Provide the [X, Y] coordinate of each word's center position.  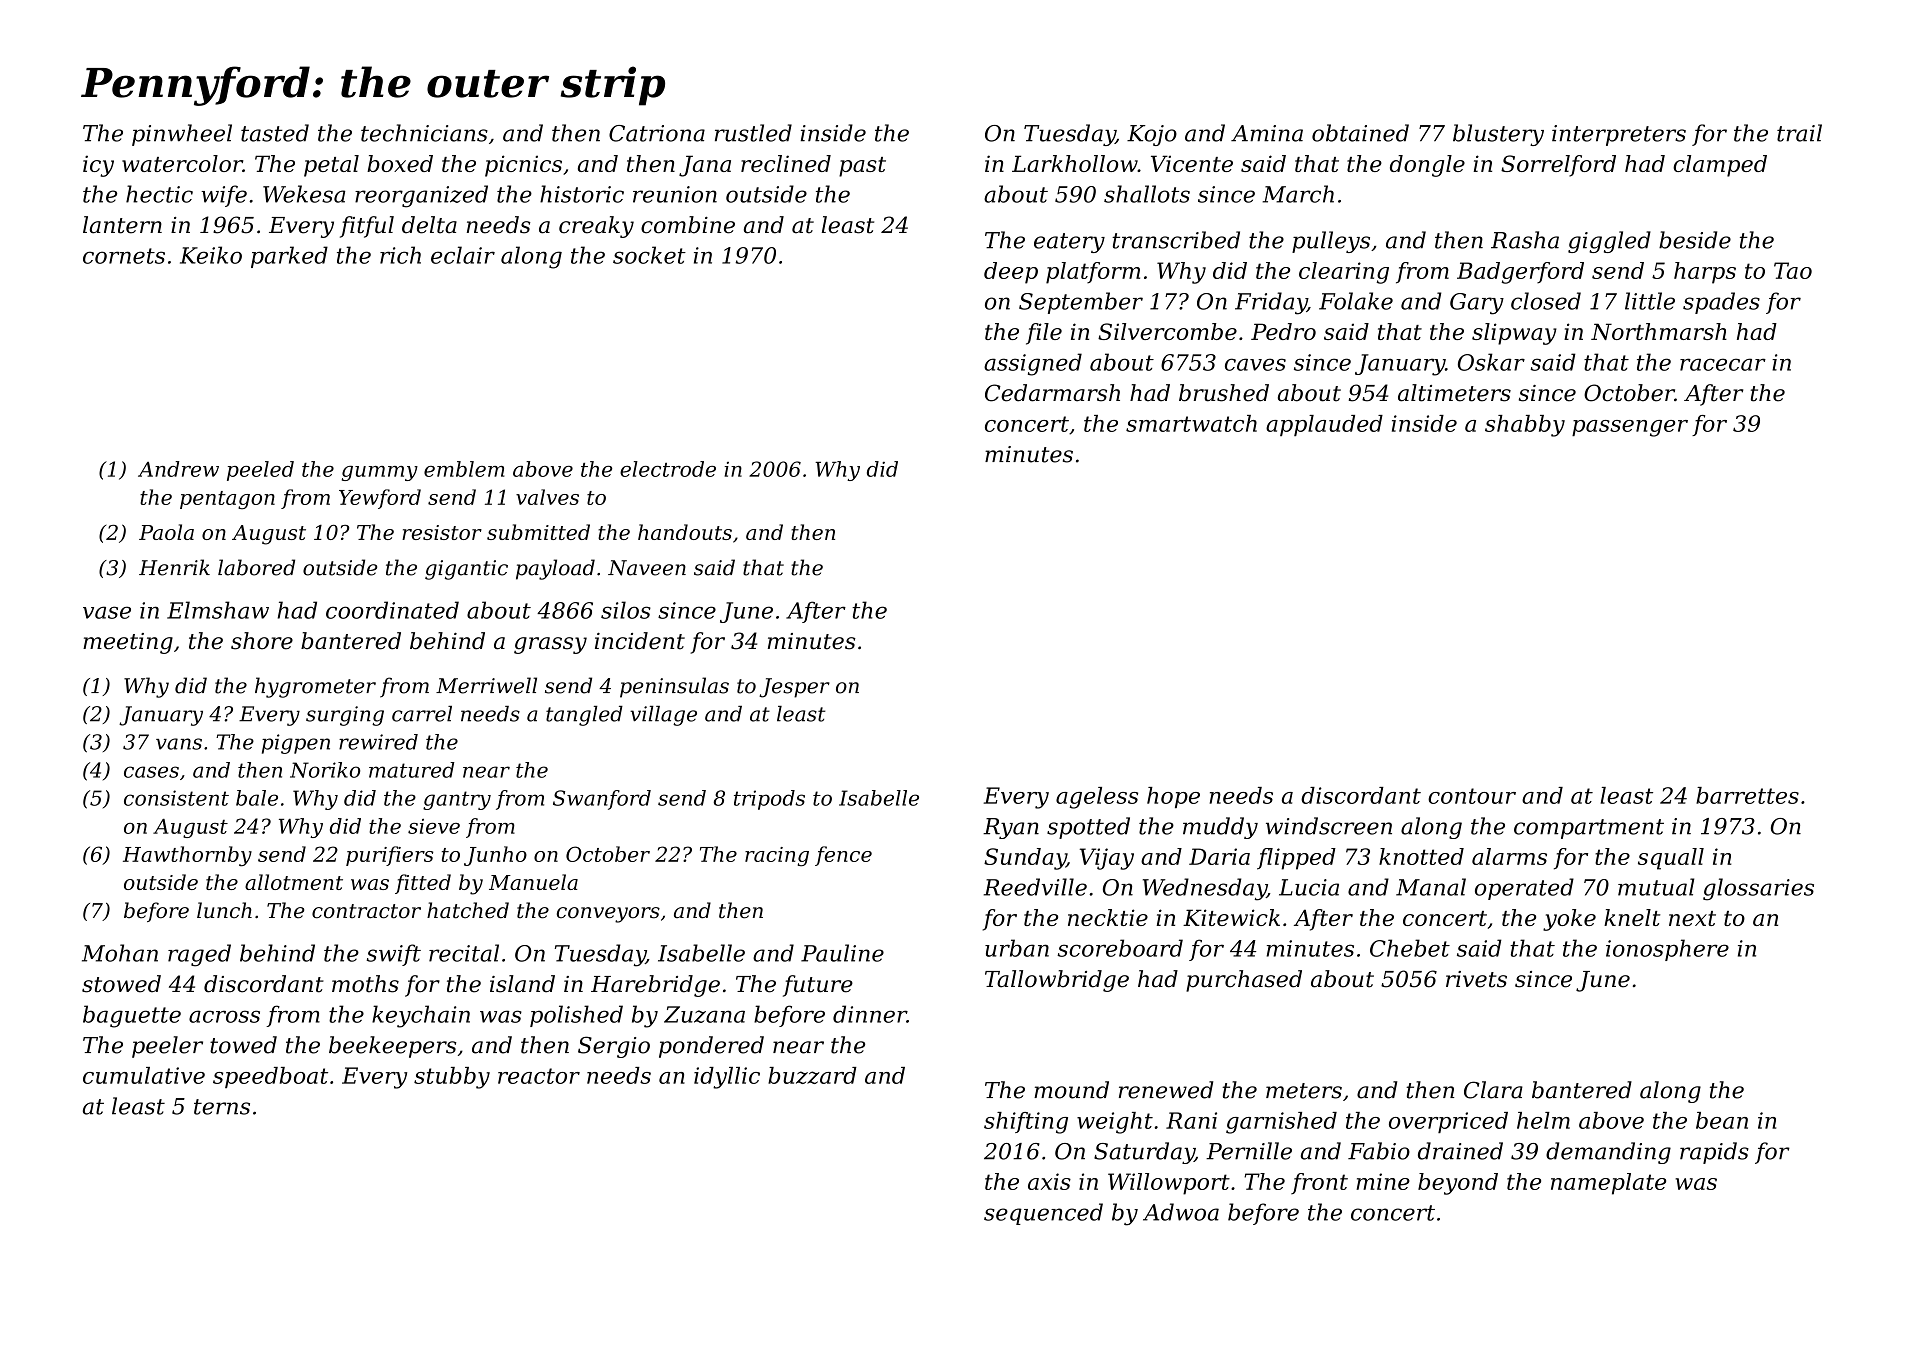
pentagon [227, 500]
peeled [260, 471]
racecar [1723, 364]
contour [1472, 796]
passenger [1630, 428]
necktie [1108, 917]
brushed [1224, 393]
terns [222, 1107]
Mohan [120, 953]
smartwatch [1191, 423]
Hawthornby [187, 856]
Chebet [1410, 948]
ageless [1097, 798]
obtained [1360, 133]
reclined [786, 163]
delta [429, 225]
